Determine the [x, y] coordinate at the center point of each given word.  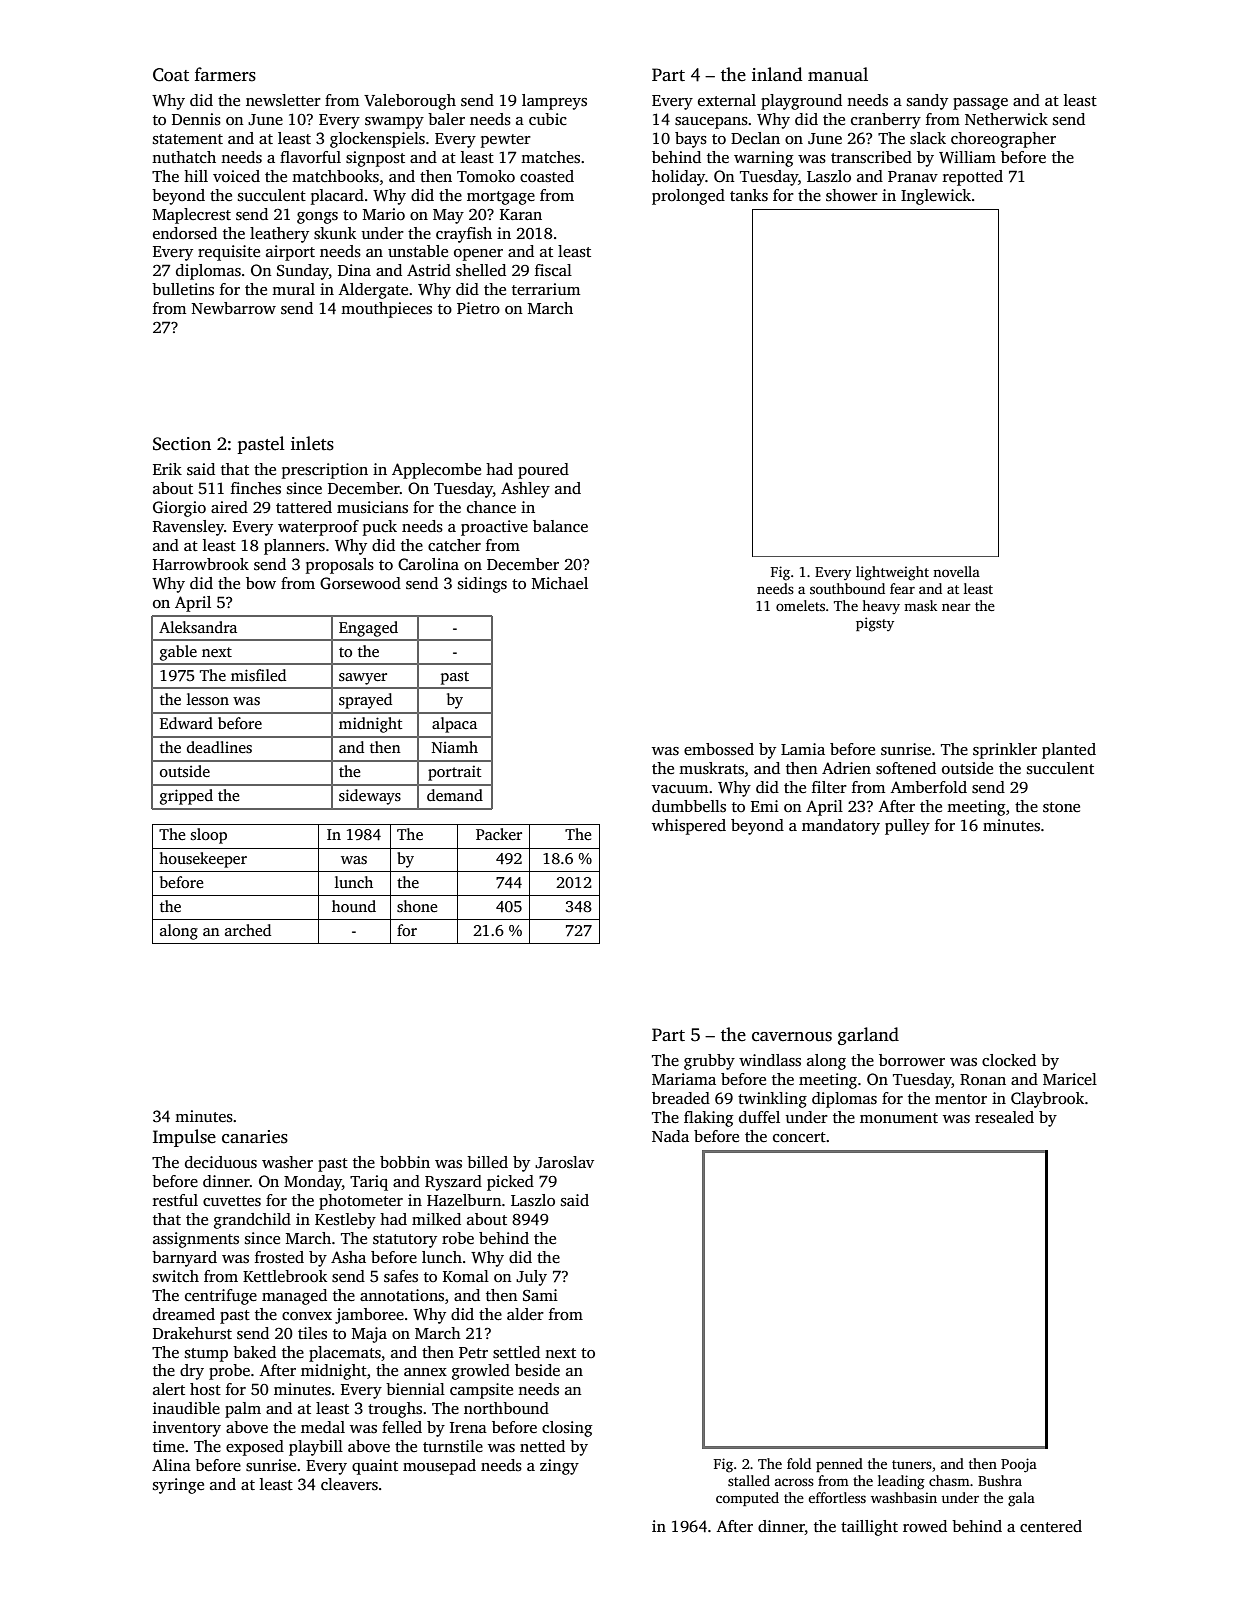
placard [337, 197]
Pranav [913, 176]
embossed [719, 749]
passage [980, 104]
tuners [912, 1464]
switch [176, 1276]
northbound [506, 1408]
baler [446, 119]
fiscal [553, 270]
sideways [370, 797]
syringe [178, 1486]
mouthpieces [386, 310]
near [956, 607]
